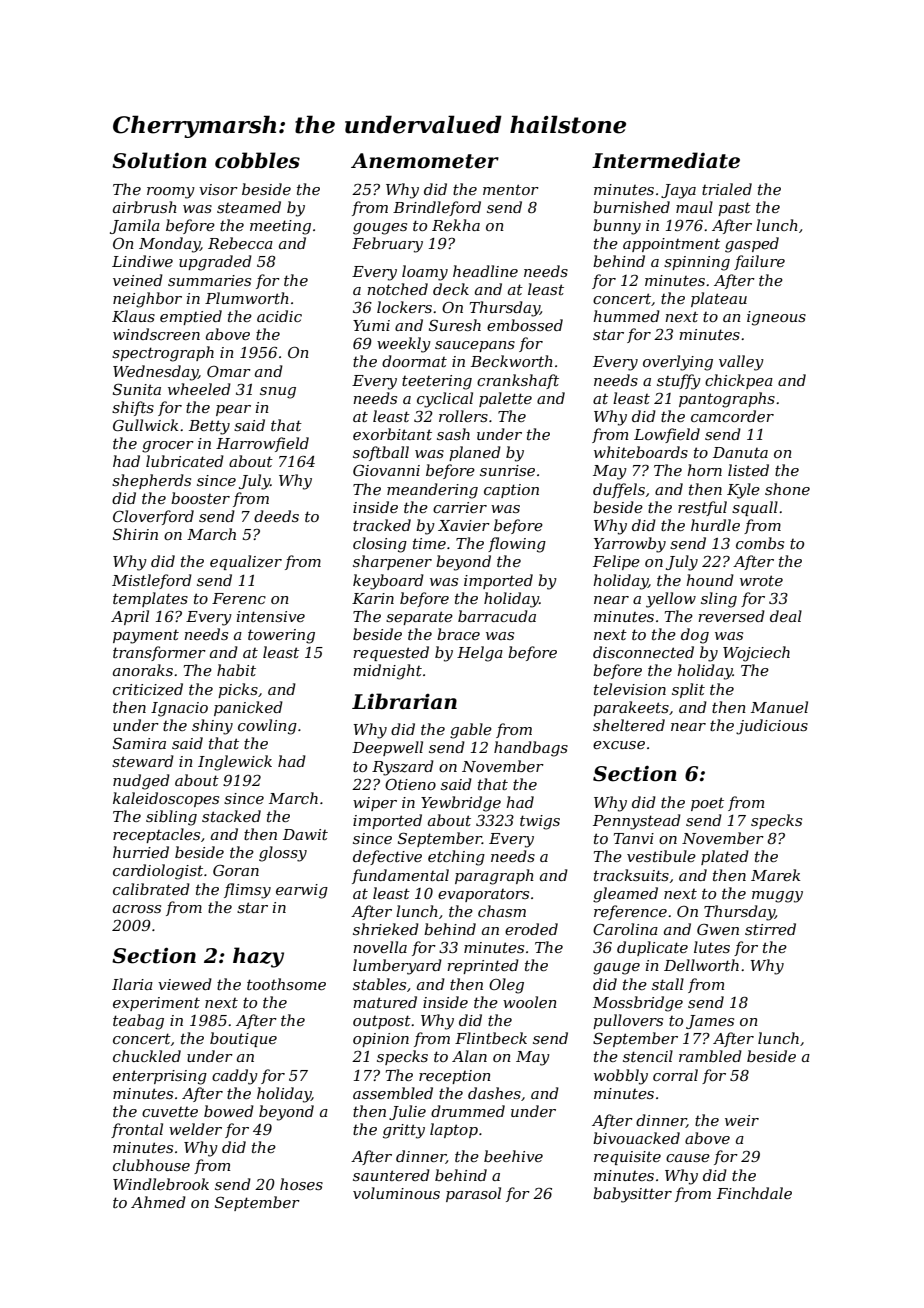 Image resolution: width=924 pixels, height=1308 pixels. Describe the element at coordinates (637, 822) in the screenshot. I see `Pennystead` at that location.
